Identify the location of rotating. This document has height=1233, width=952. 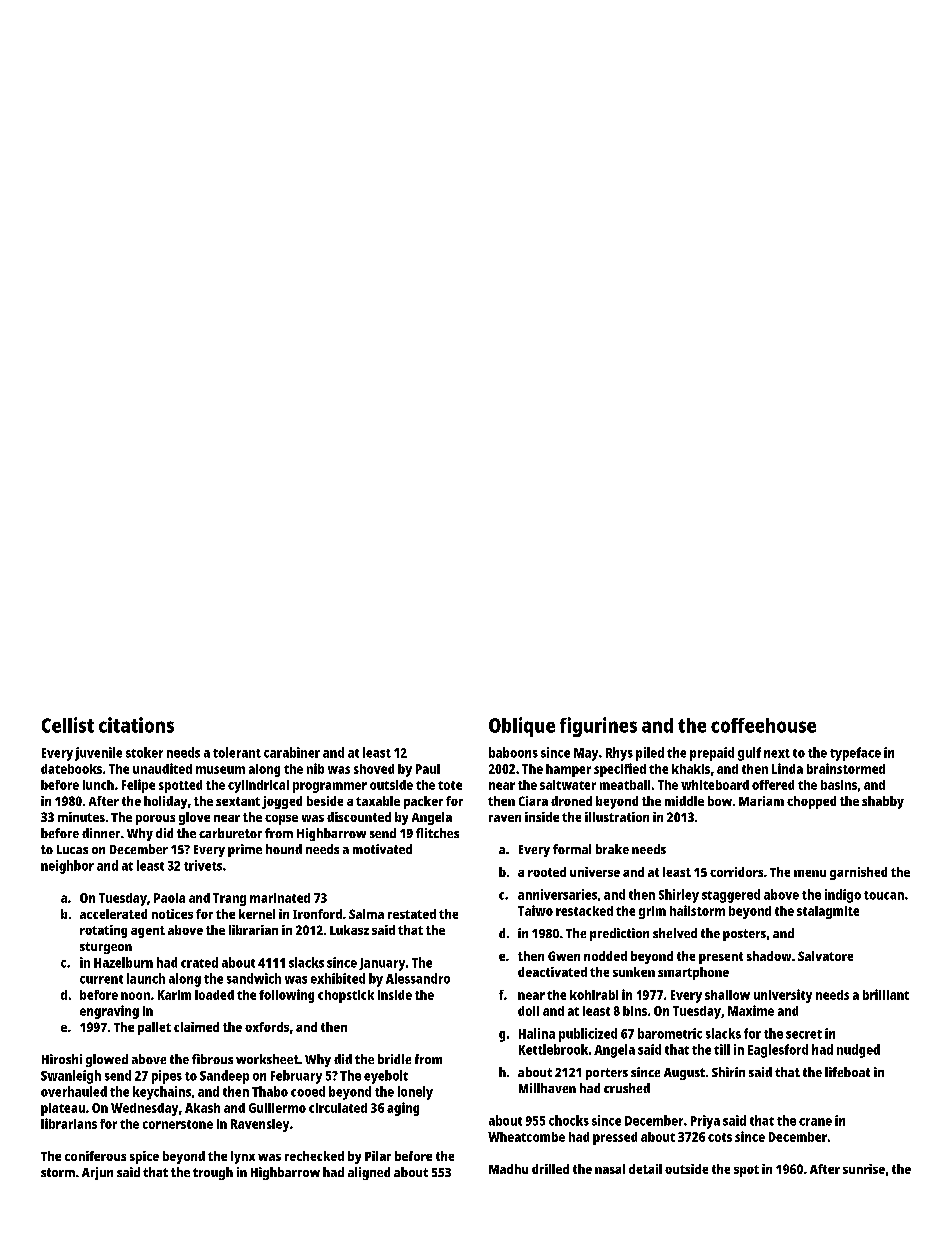
(103, 931).
